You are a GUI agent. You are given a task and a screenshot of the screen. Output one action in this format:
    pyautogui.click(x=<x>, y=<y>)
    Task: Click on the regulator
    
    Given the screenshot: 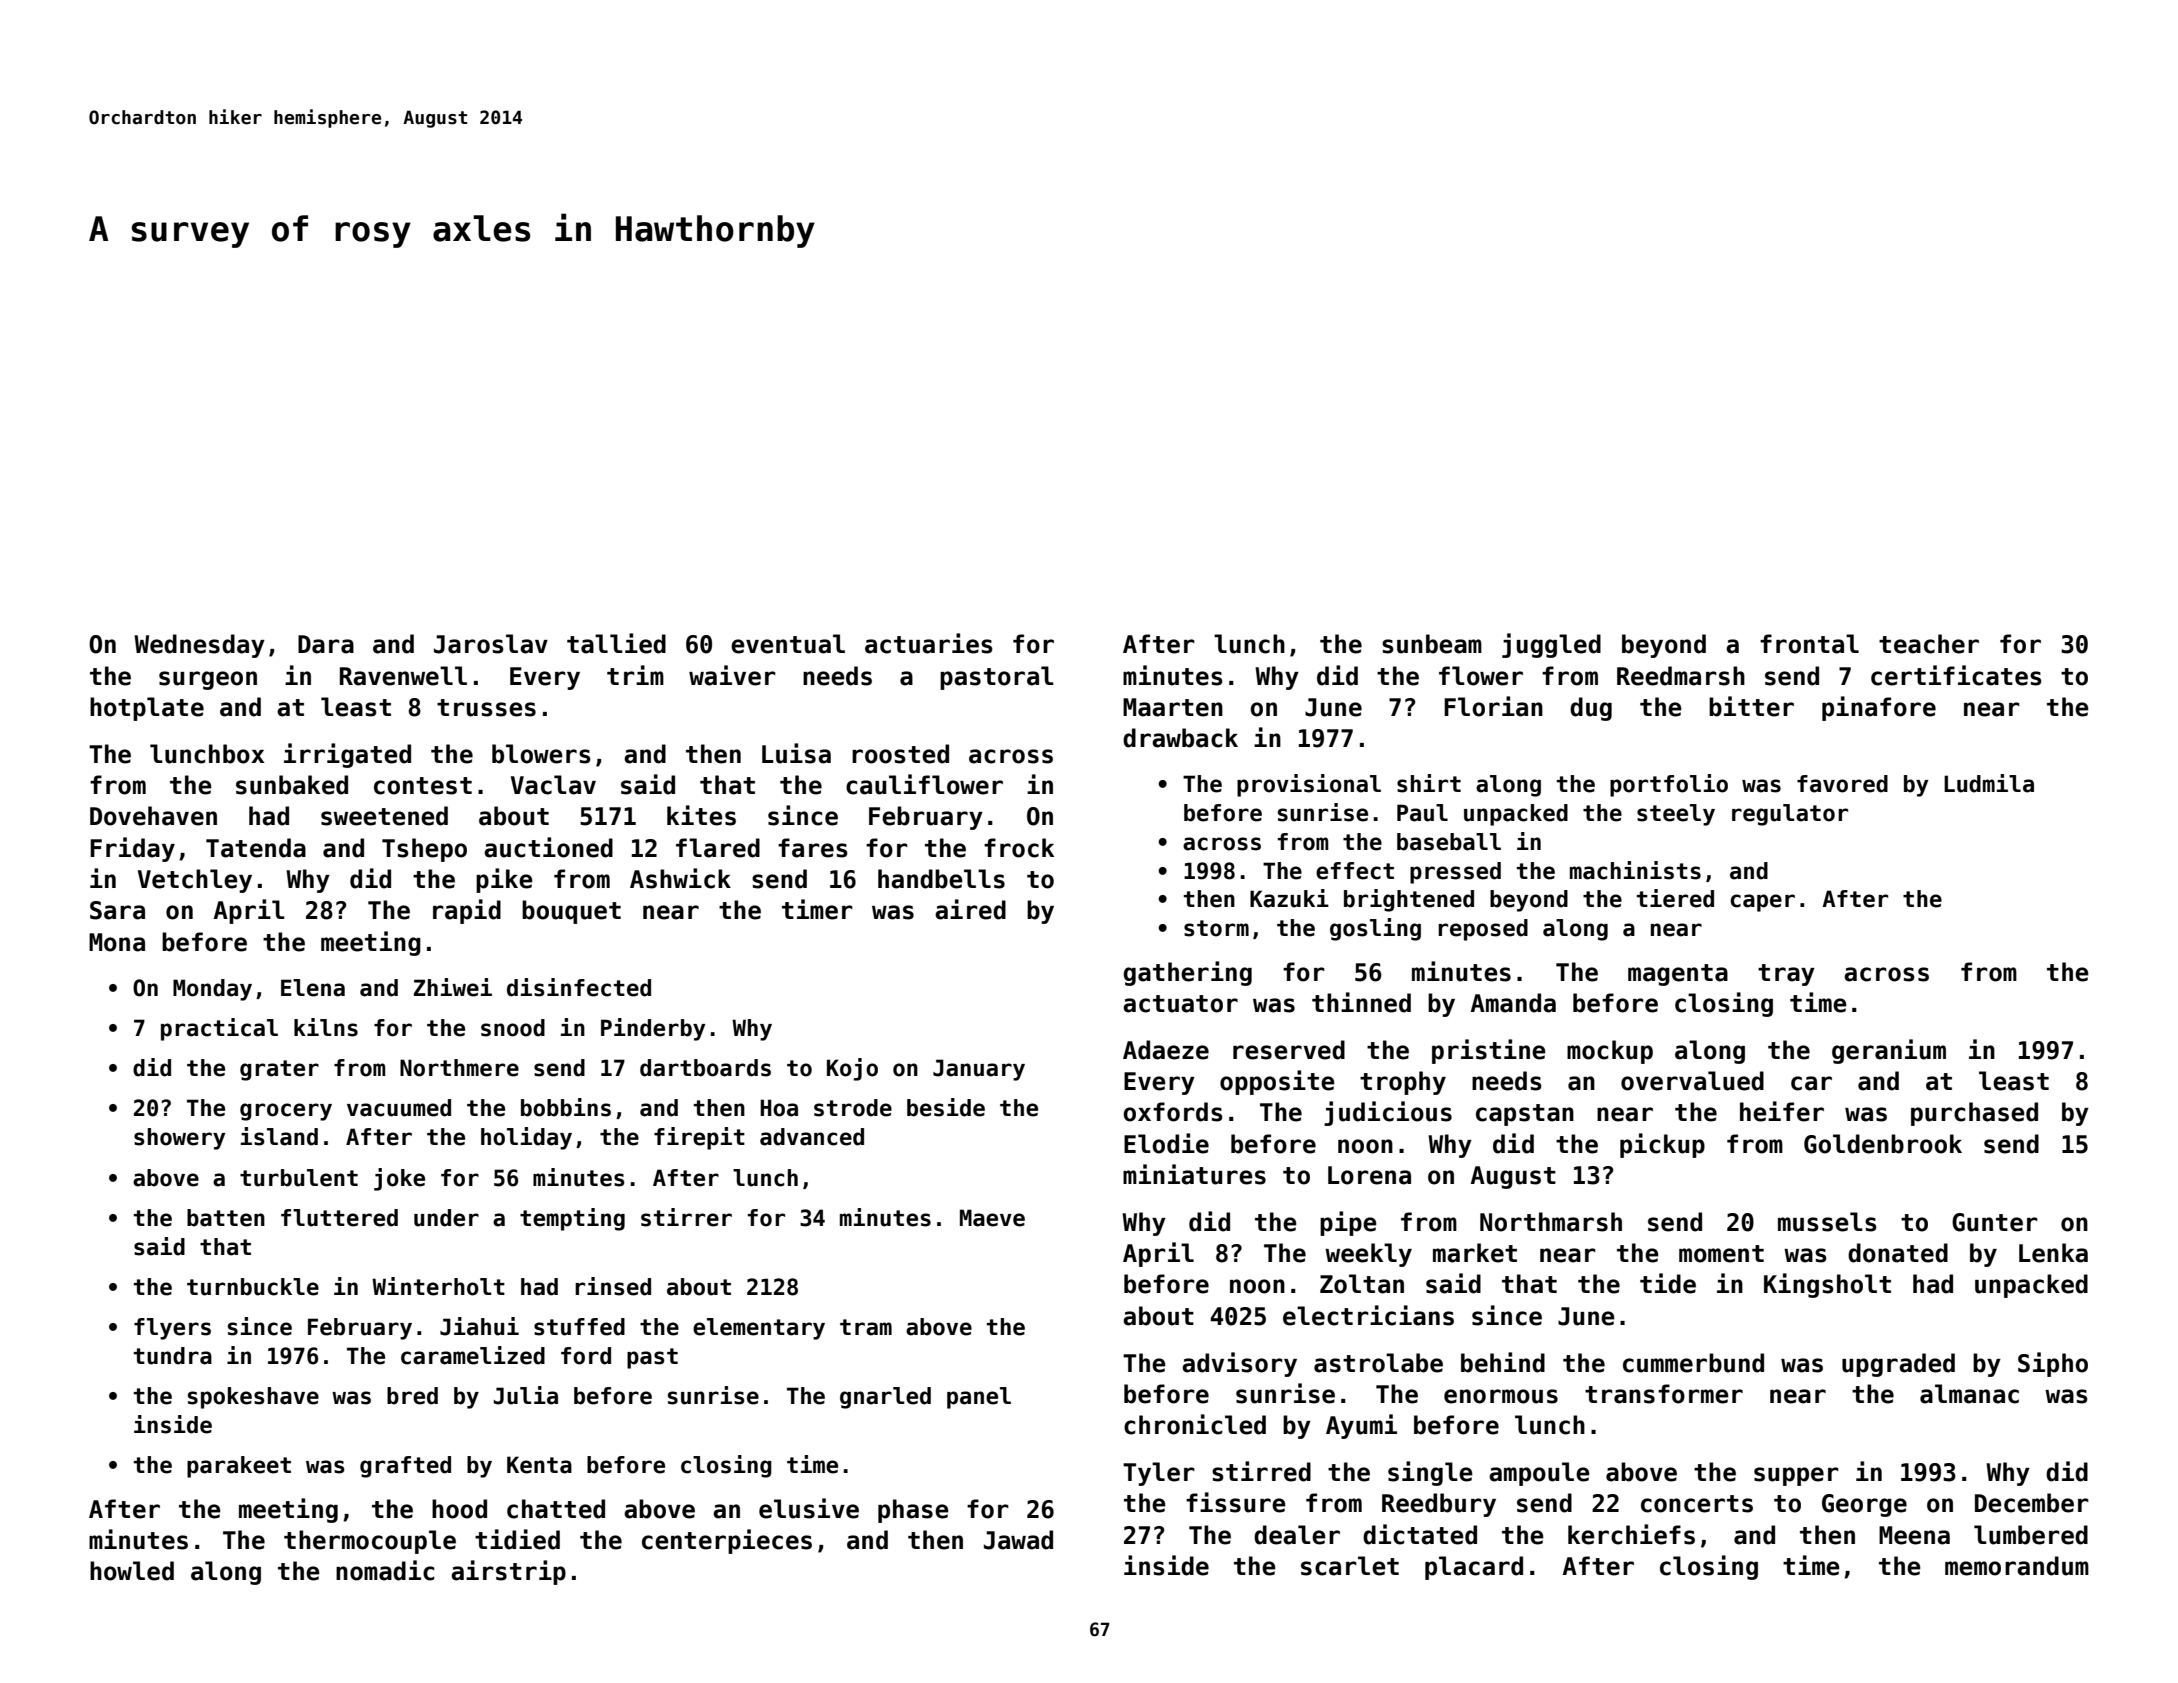 What is the action you would take?
    pyautogui.click(x=1790, y=815)
